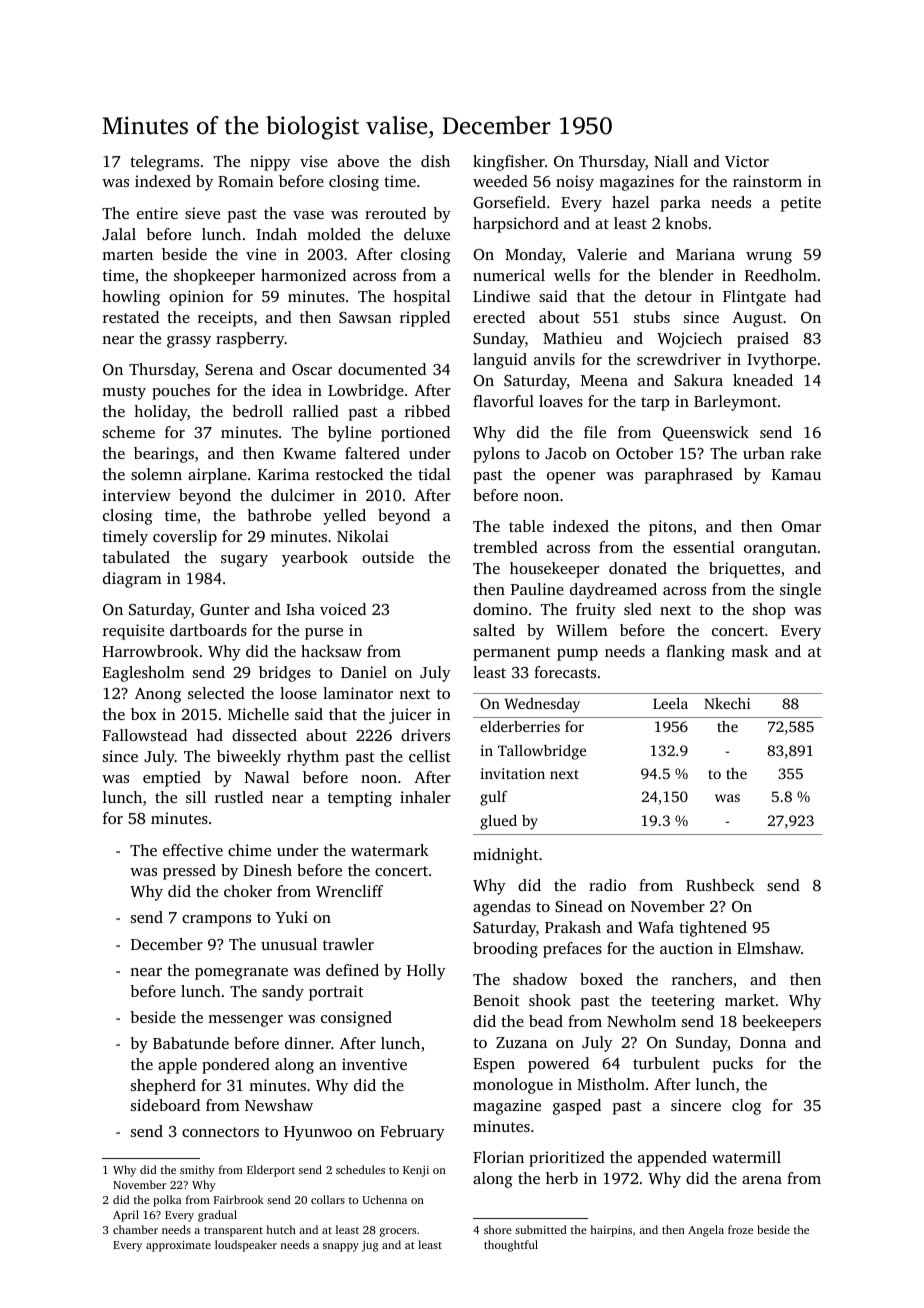 This screenshot has height=1308, width=924. What do you see at coordinates (398, 1232) in the screenshot?
I see `grocers` at bounding box center [398, 1232].
